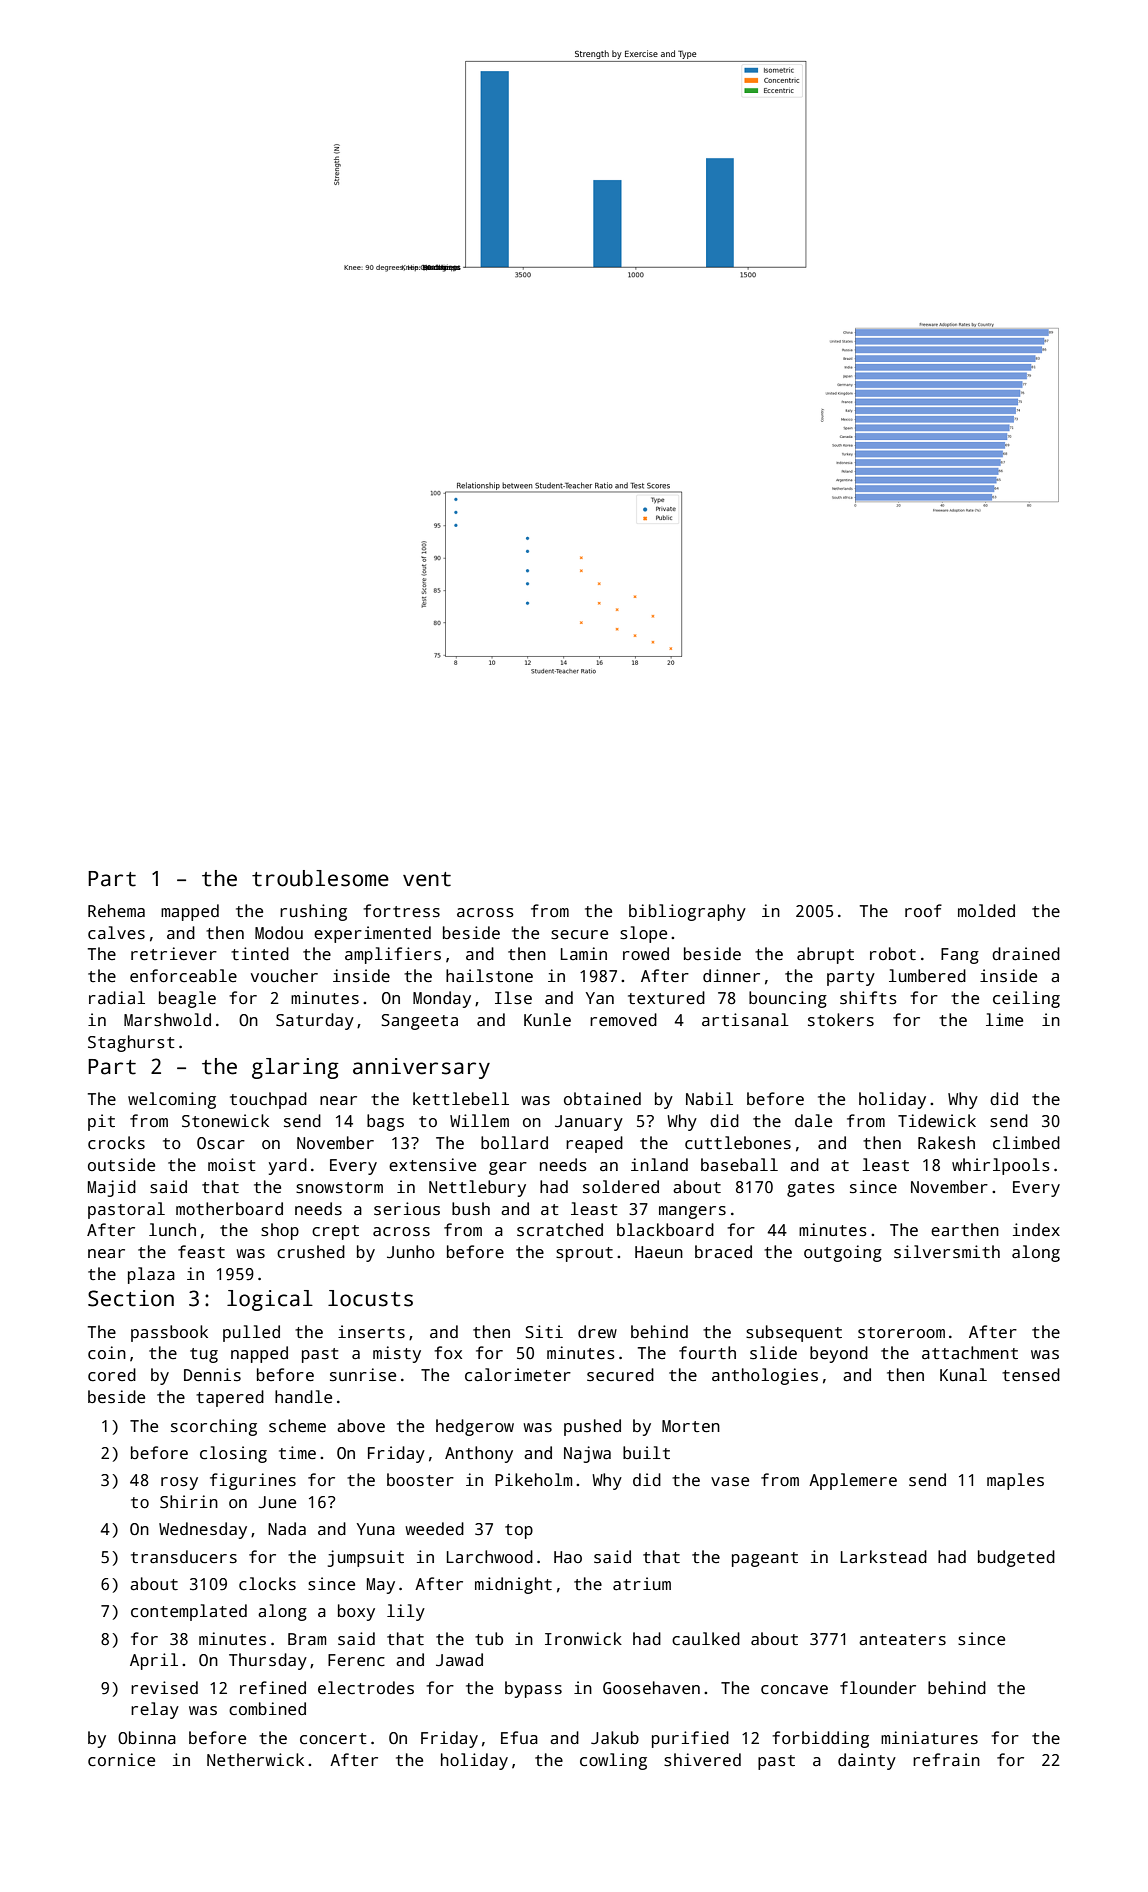  What do you see at coordinates (765, 1559) in the document?
I see `pageant` at bounding box center [765, 1559].
